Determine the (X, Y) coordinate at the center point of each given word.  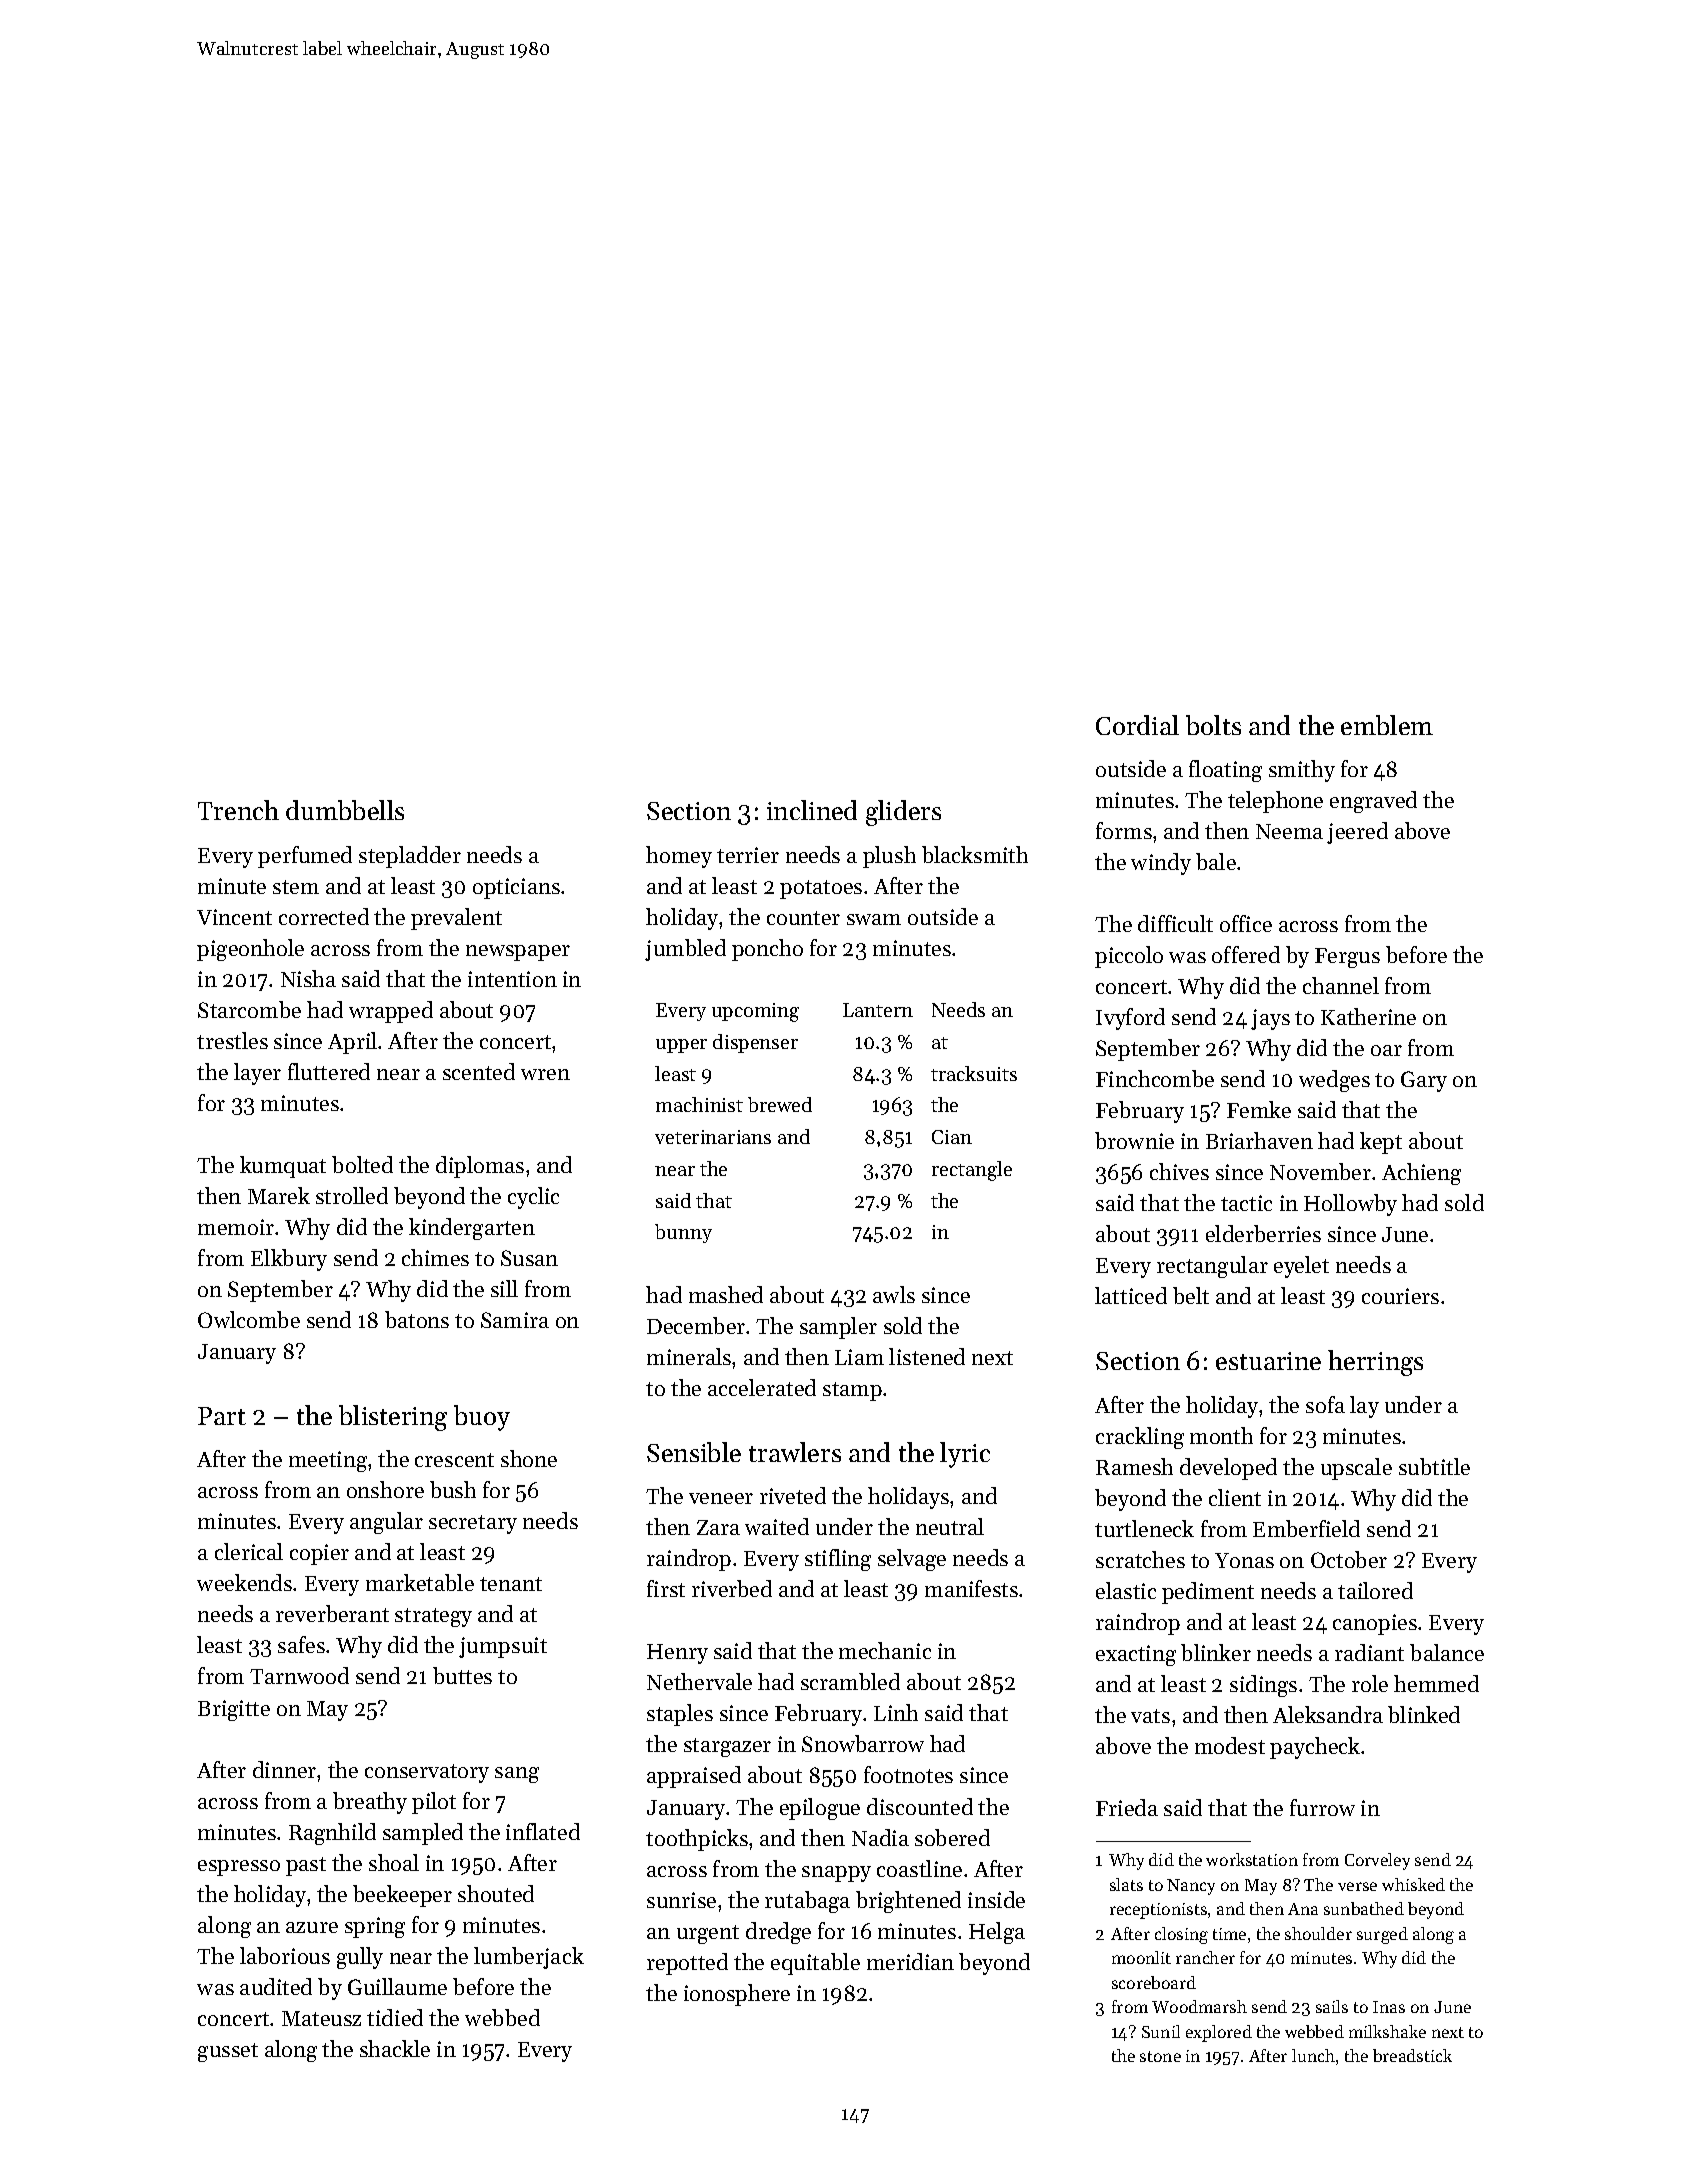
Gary (1424, 1081)
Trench (238, 810)
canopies (1375, 1624)
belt (1191, 1295)
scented (479, 1071)
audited (276, 1986)
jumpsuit (503, 1647)
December (696, 1325)
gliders (903, 813)
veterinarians (713, 1137)
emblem (1387, 725)
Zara (718, 1527)
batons (417, 1319)
